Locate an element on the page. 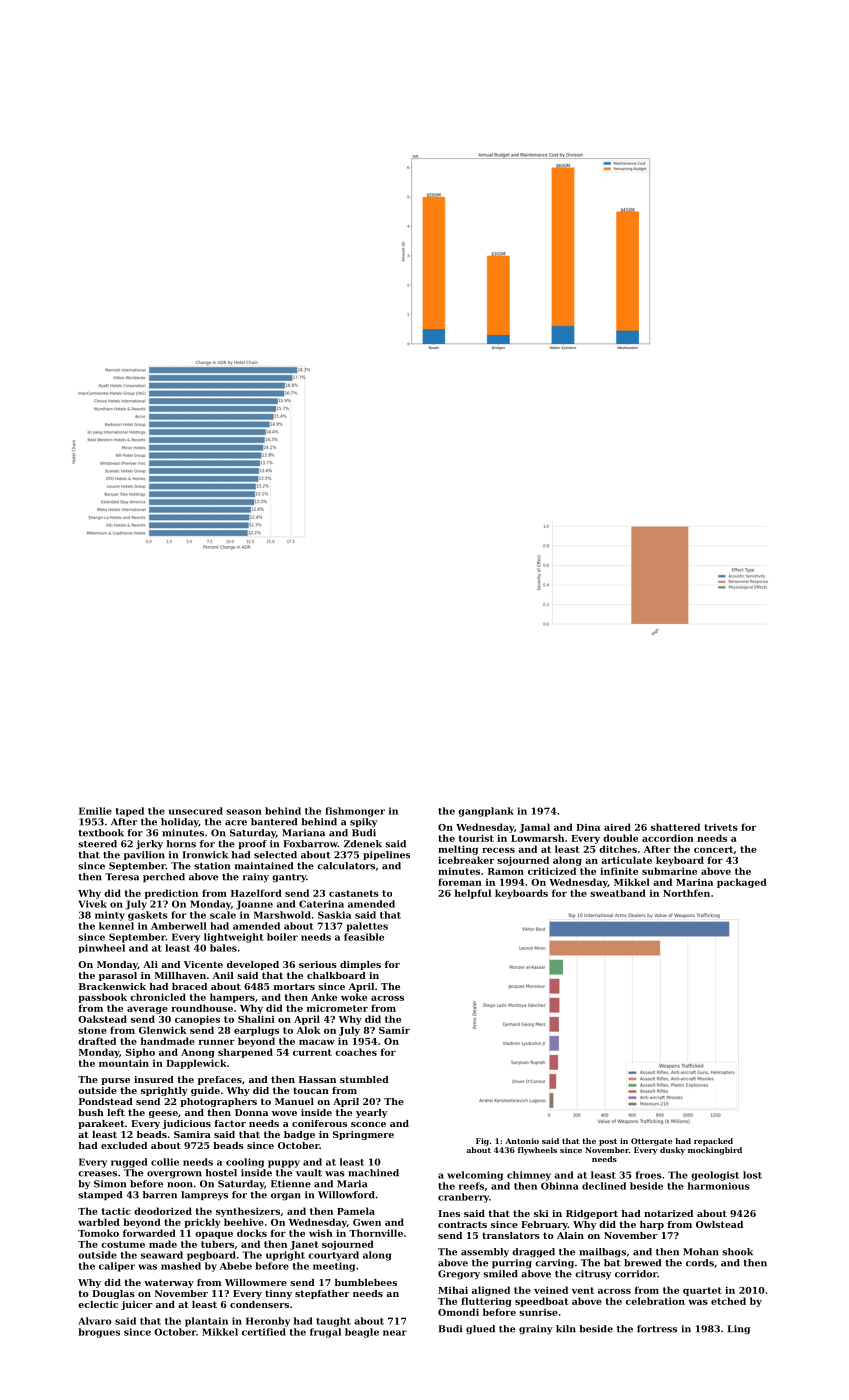  micrometer is located at coordinates (337, 1008).
